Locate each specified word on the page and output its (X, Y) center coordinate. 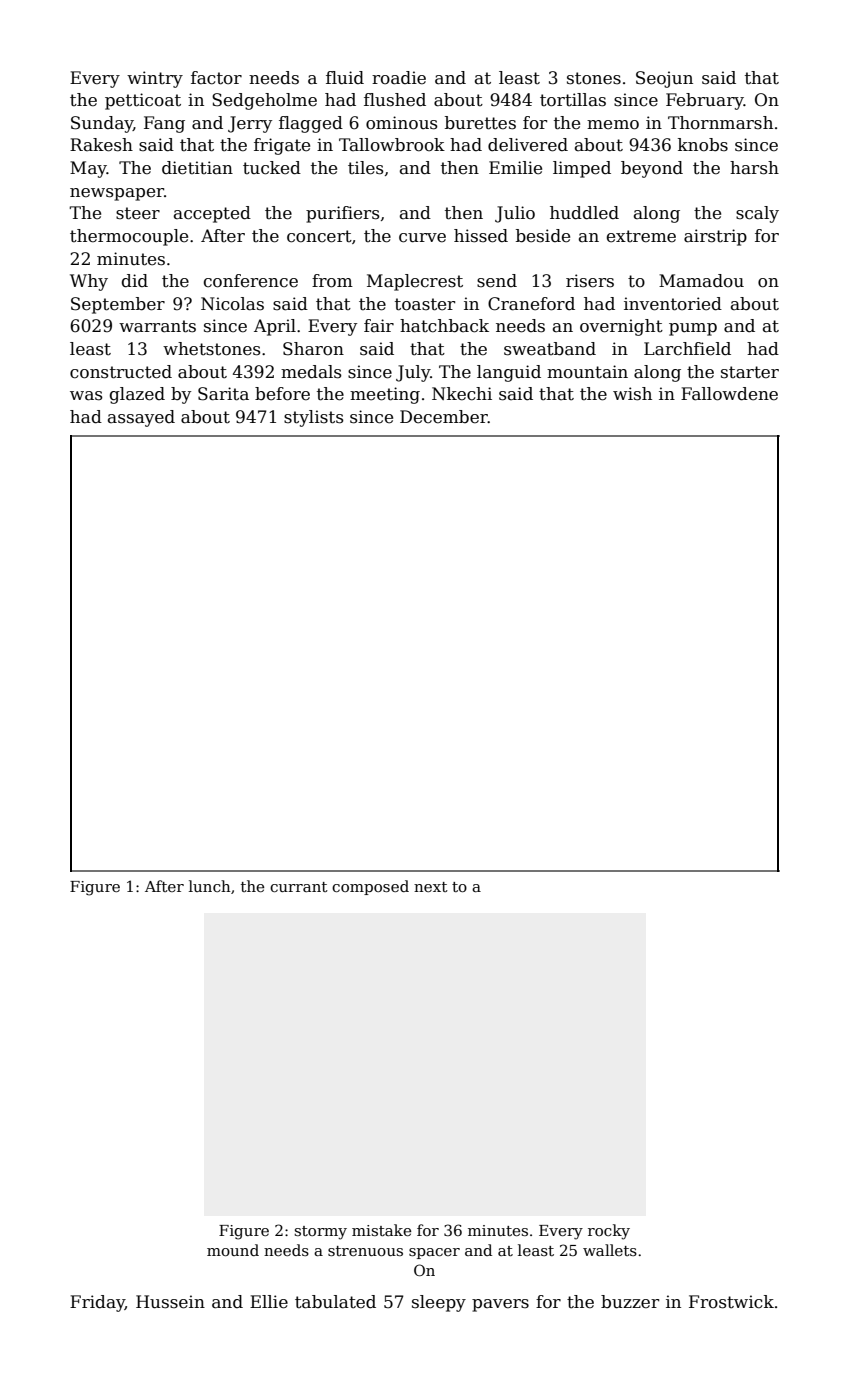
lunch (210, 886)
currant (299, 887)
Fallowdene (729, 394)
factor (216, 78)
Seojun (664, 79)
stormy (320, 1233)
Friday (97, 1303)
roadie (399, 78)
